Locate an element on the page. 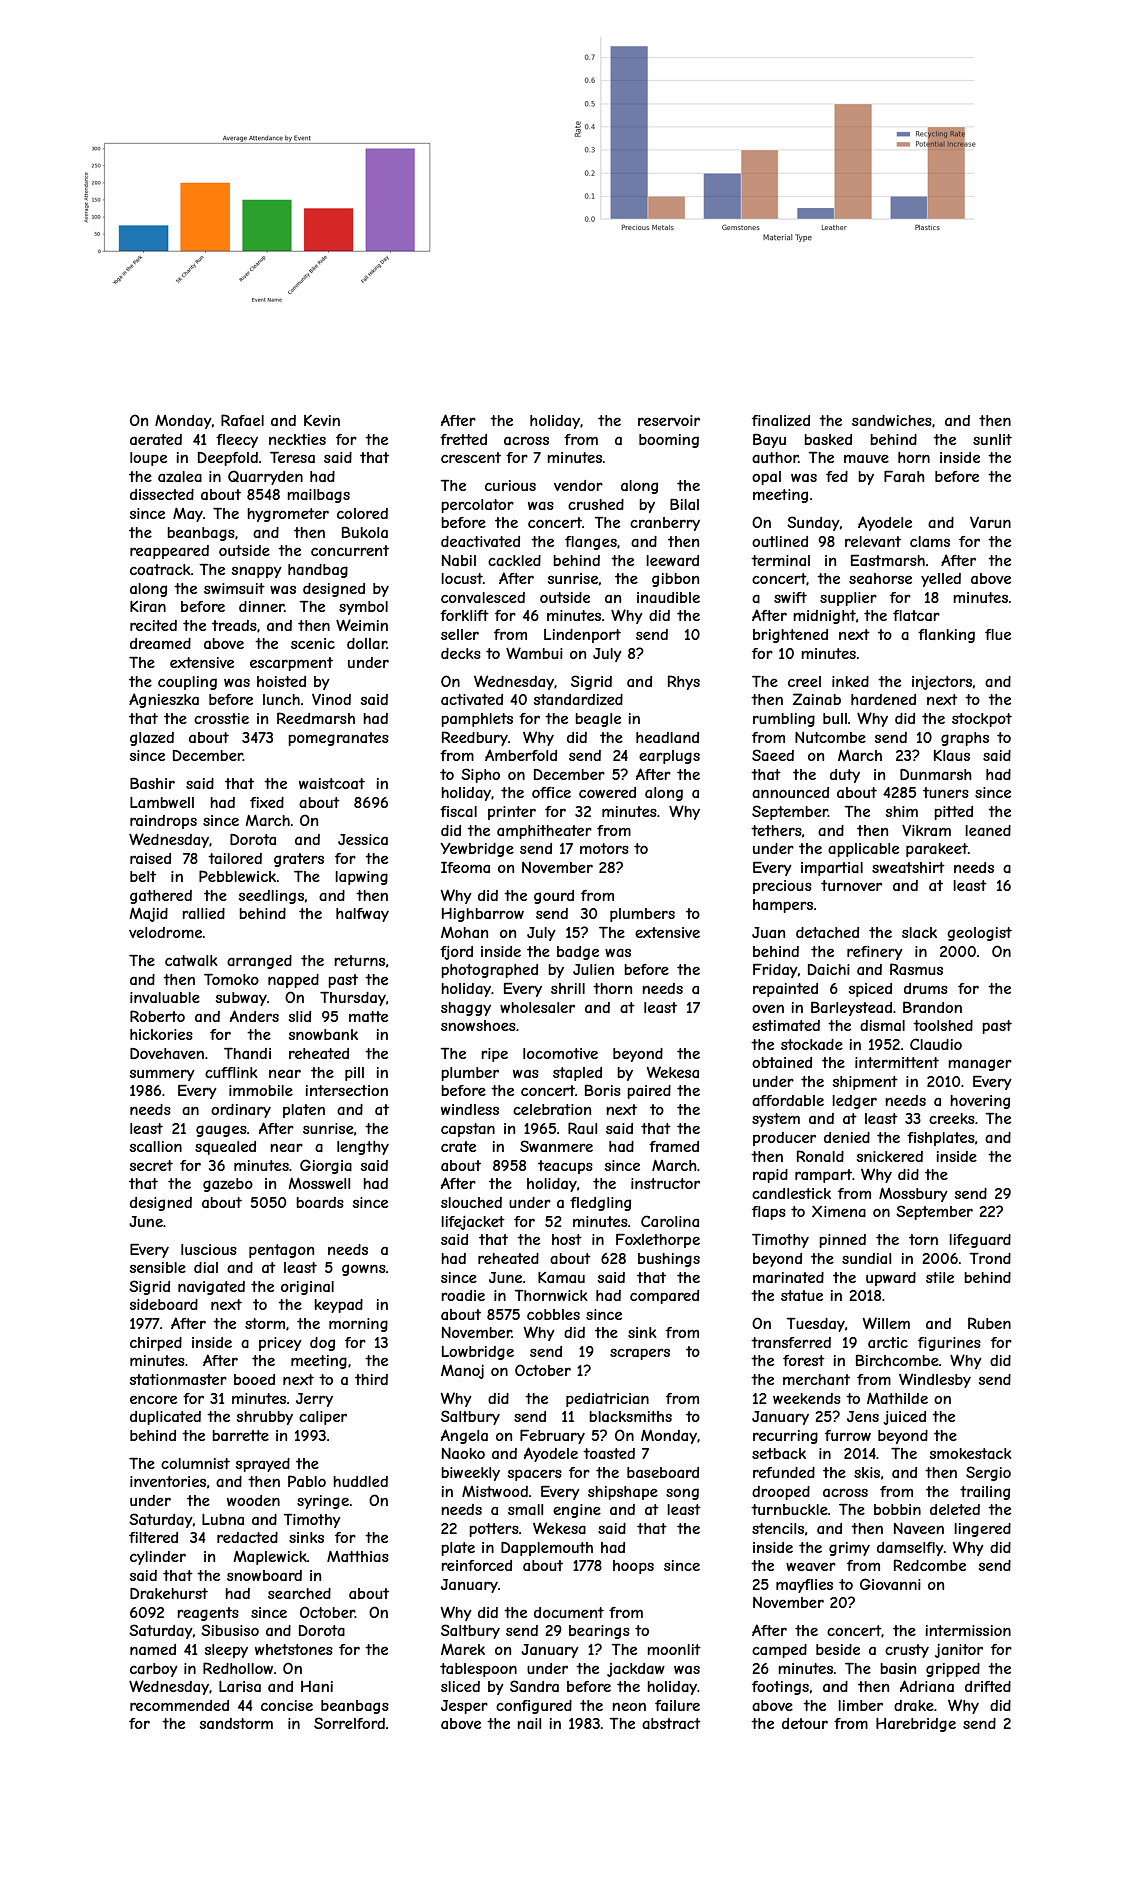 The image size is (1141, 1879). Kevin is located at coordinates (322, 420).
